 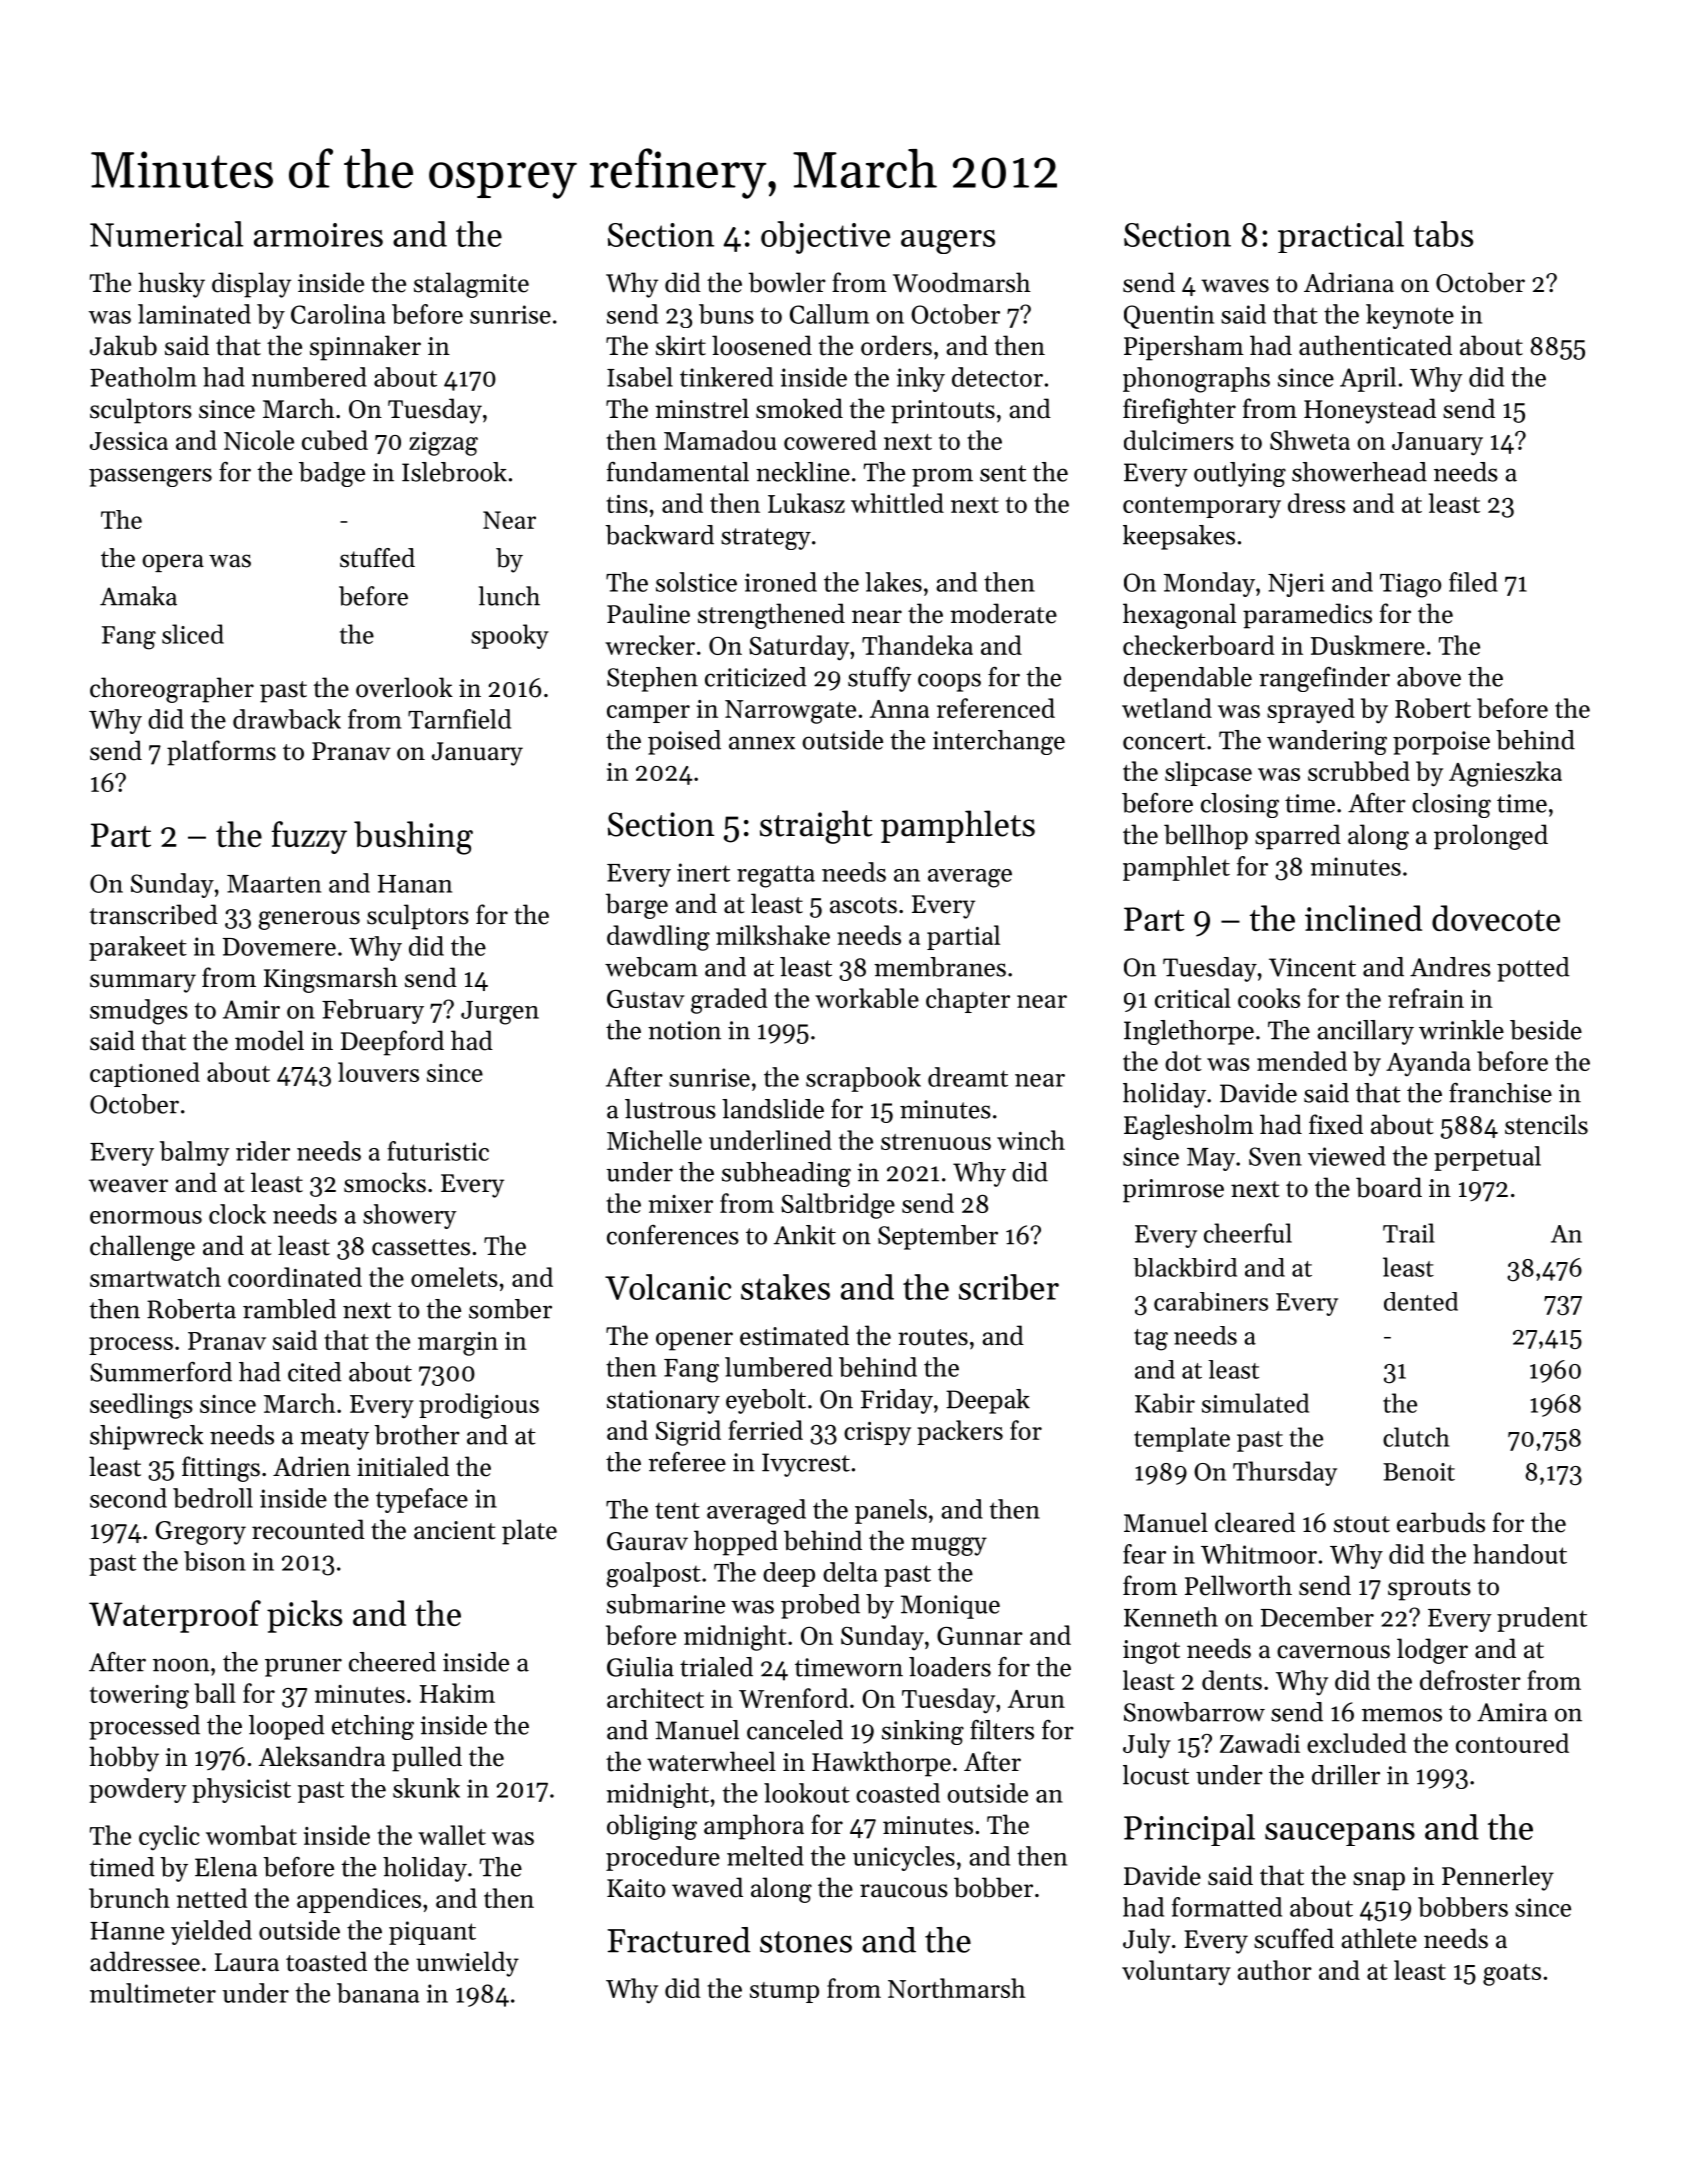 What do you see at coordinates (784, 1992) in the screenshot?
I see `stump` at bounding box center [784, 1992].
